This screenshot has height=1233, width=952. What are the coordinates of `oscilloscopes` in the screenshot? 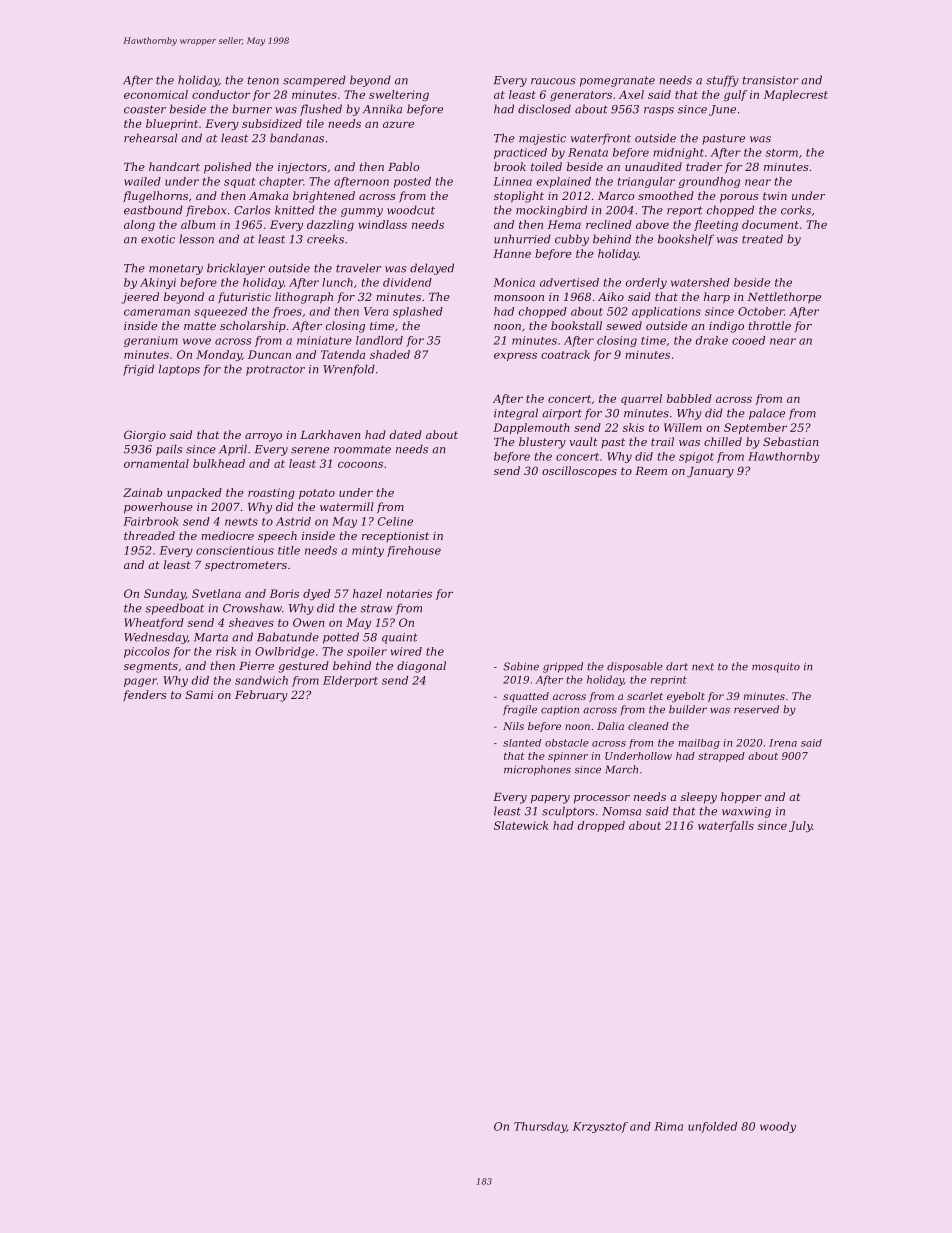 It's located at (579, 472).
